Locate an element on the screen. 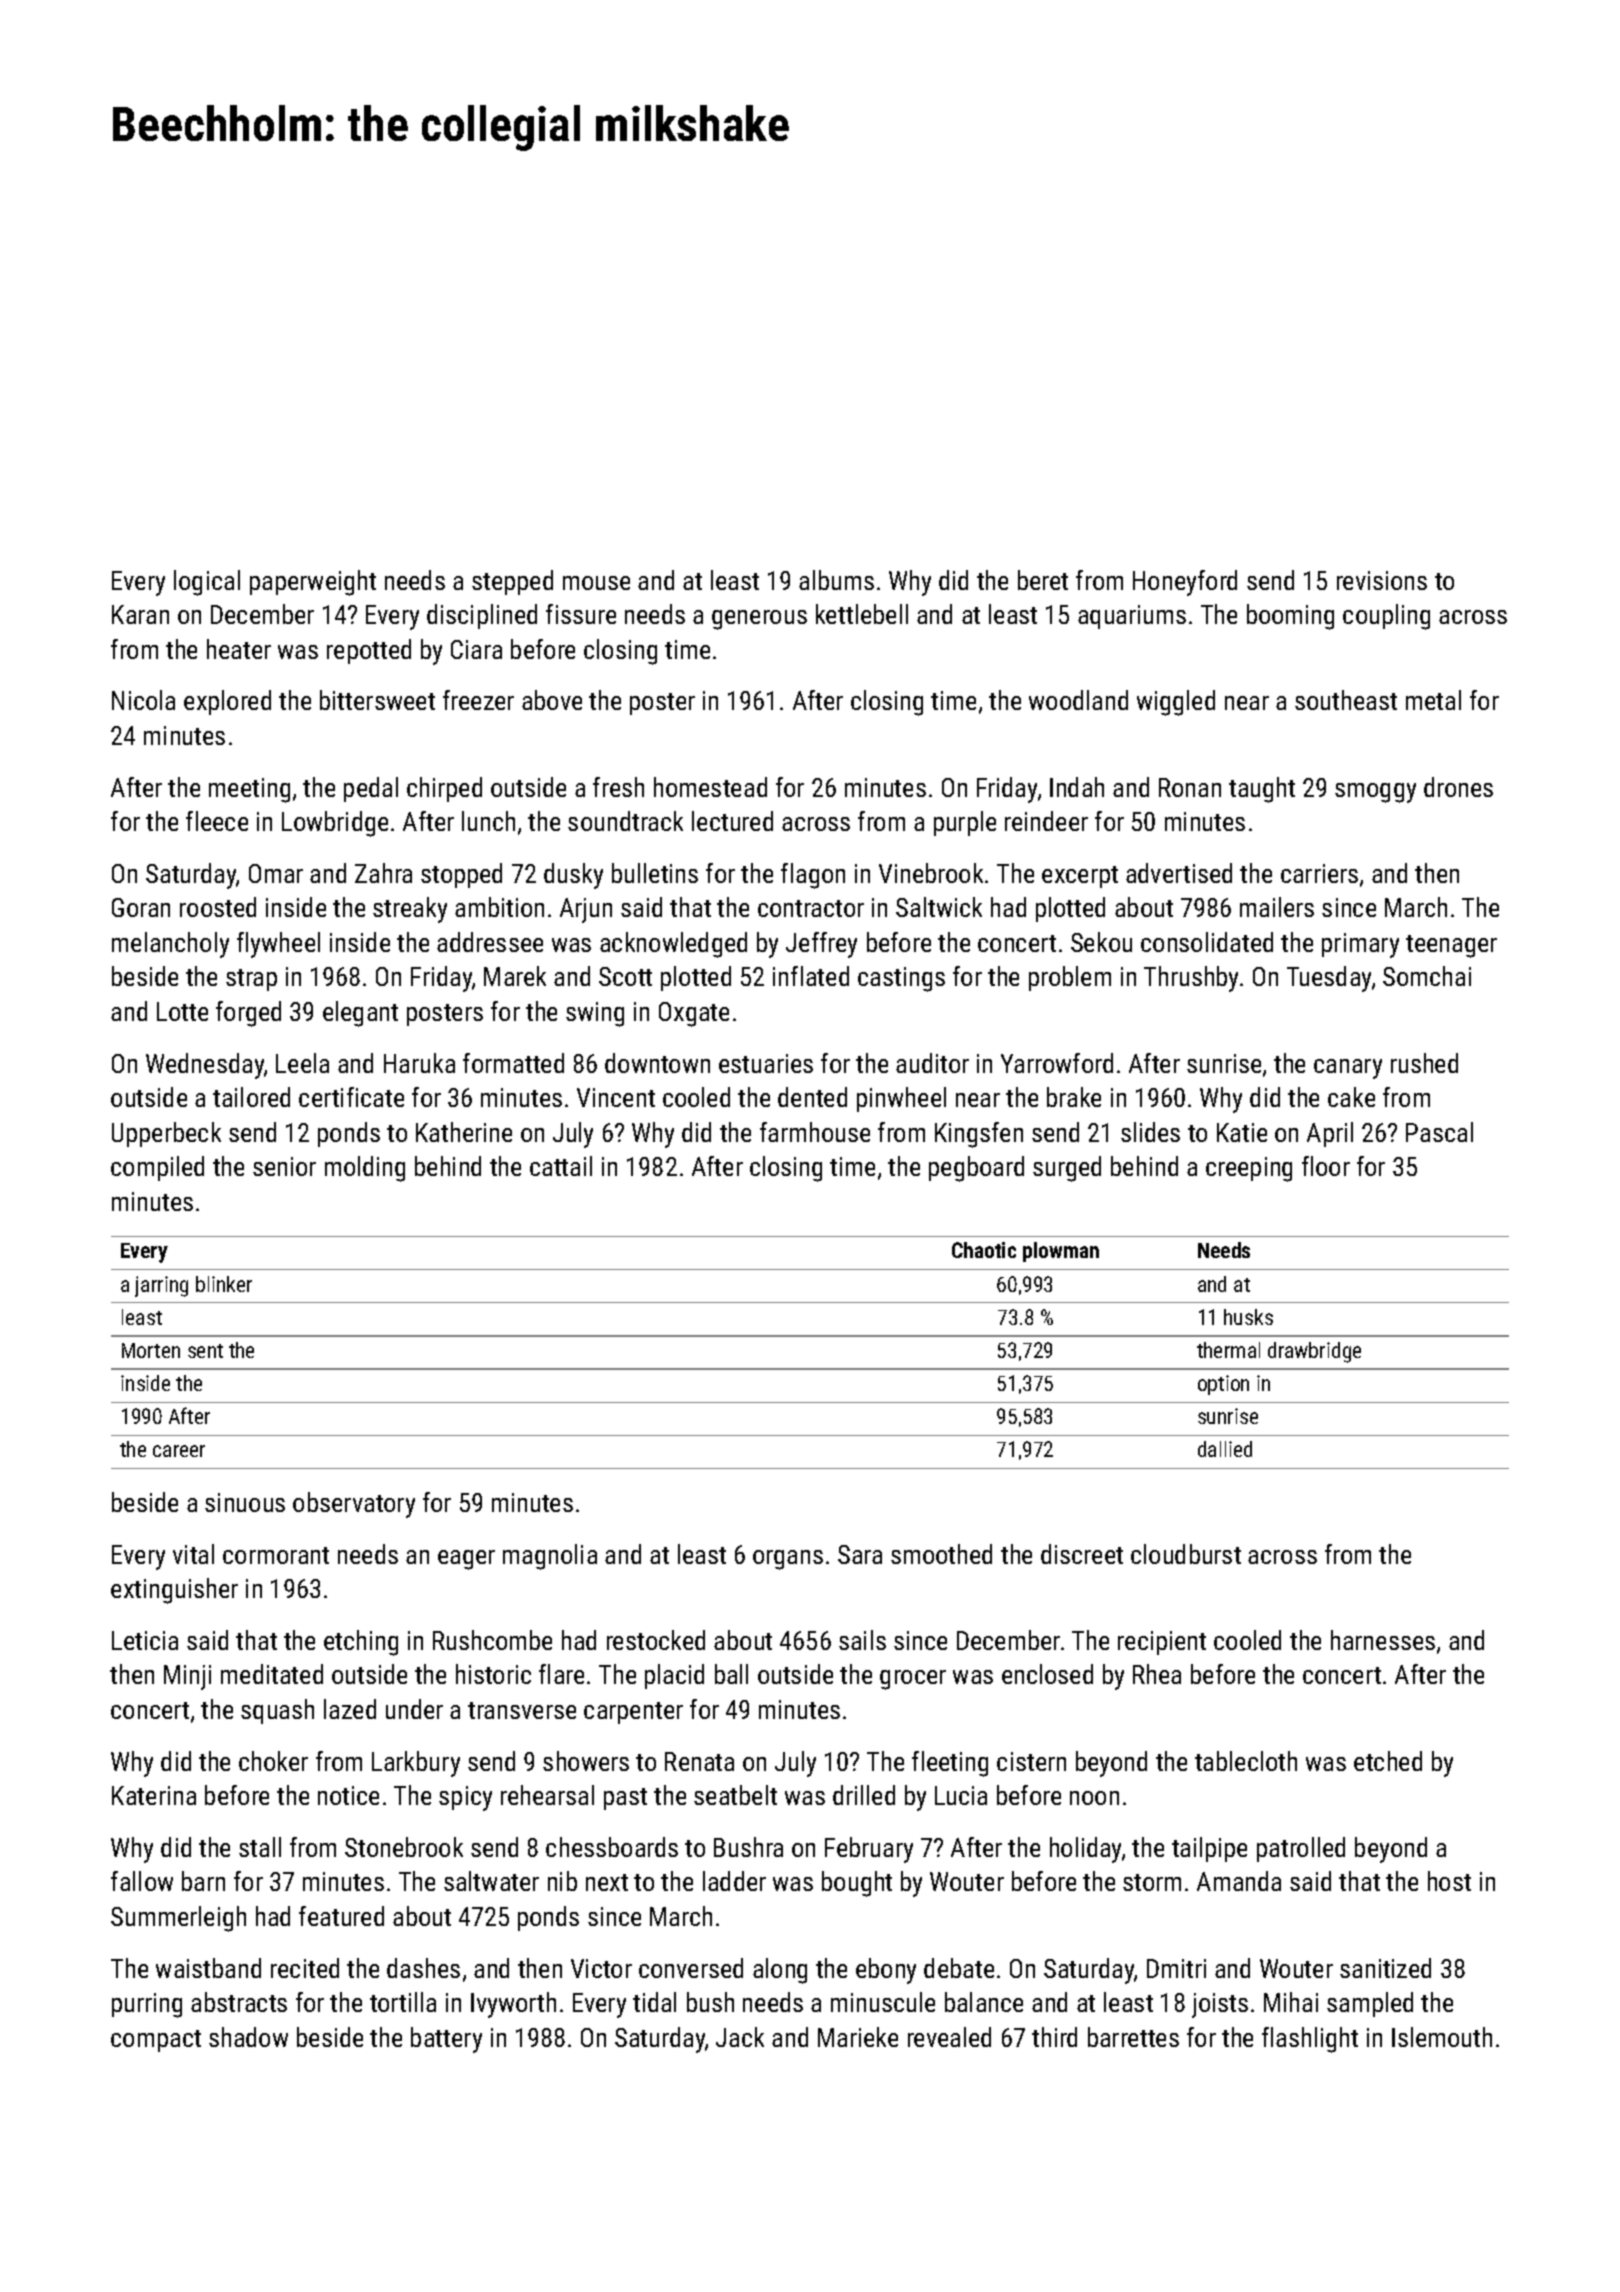 Image resolution: width=1620 pixels, height=2292 pixels. bittersweet is located at coordinates (377, 700).
